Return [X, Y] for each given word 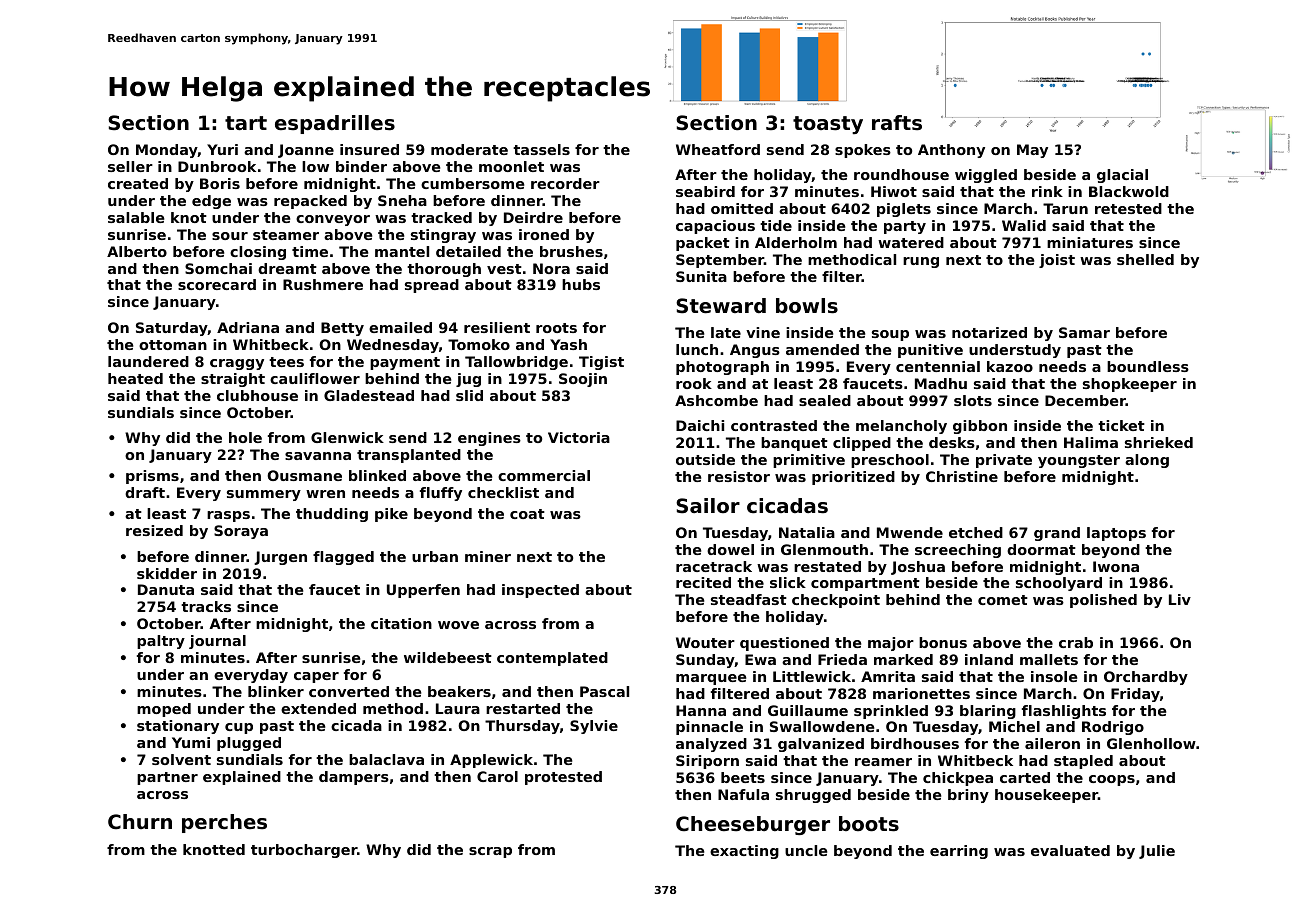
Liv [1180, 599]
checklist [503, 492]
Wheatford [718, 149]
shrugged [813, 796]
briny [968, 796]
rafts [897, 123]
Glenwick [347, 437]
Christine [962, 476]
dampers [354, 778]
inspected [540, 591]
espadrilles [335, 124]
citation [401, 623]
